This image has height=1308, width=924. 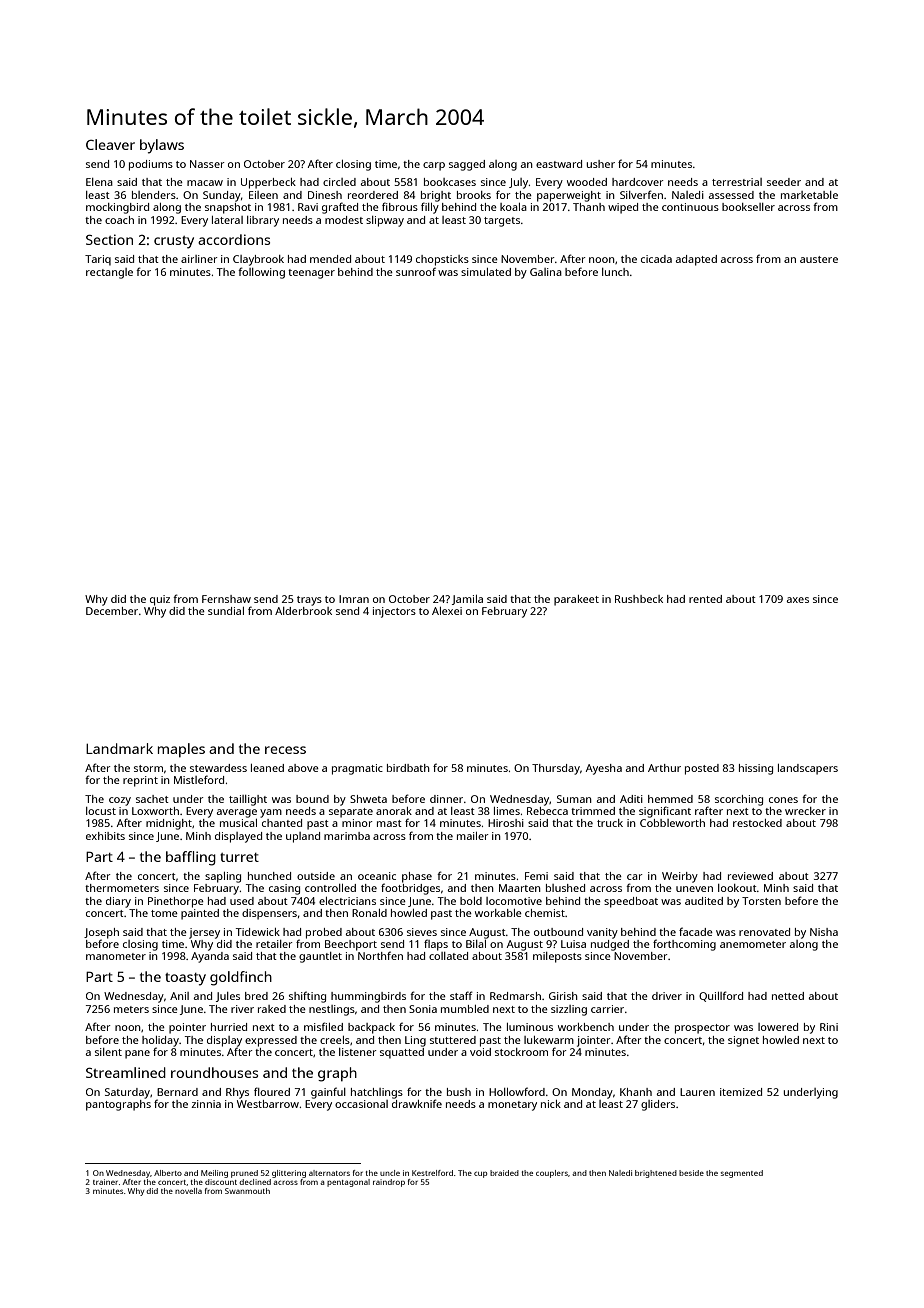 What do you see at coordinates (808, 769) in the image?
I see `landscapers` at bounding box center [808, 769].
